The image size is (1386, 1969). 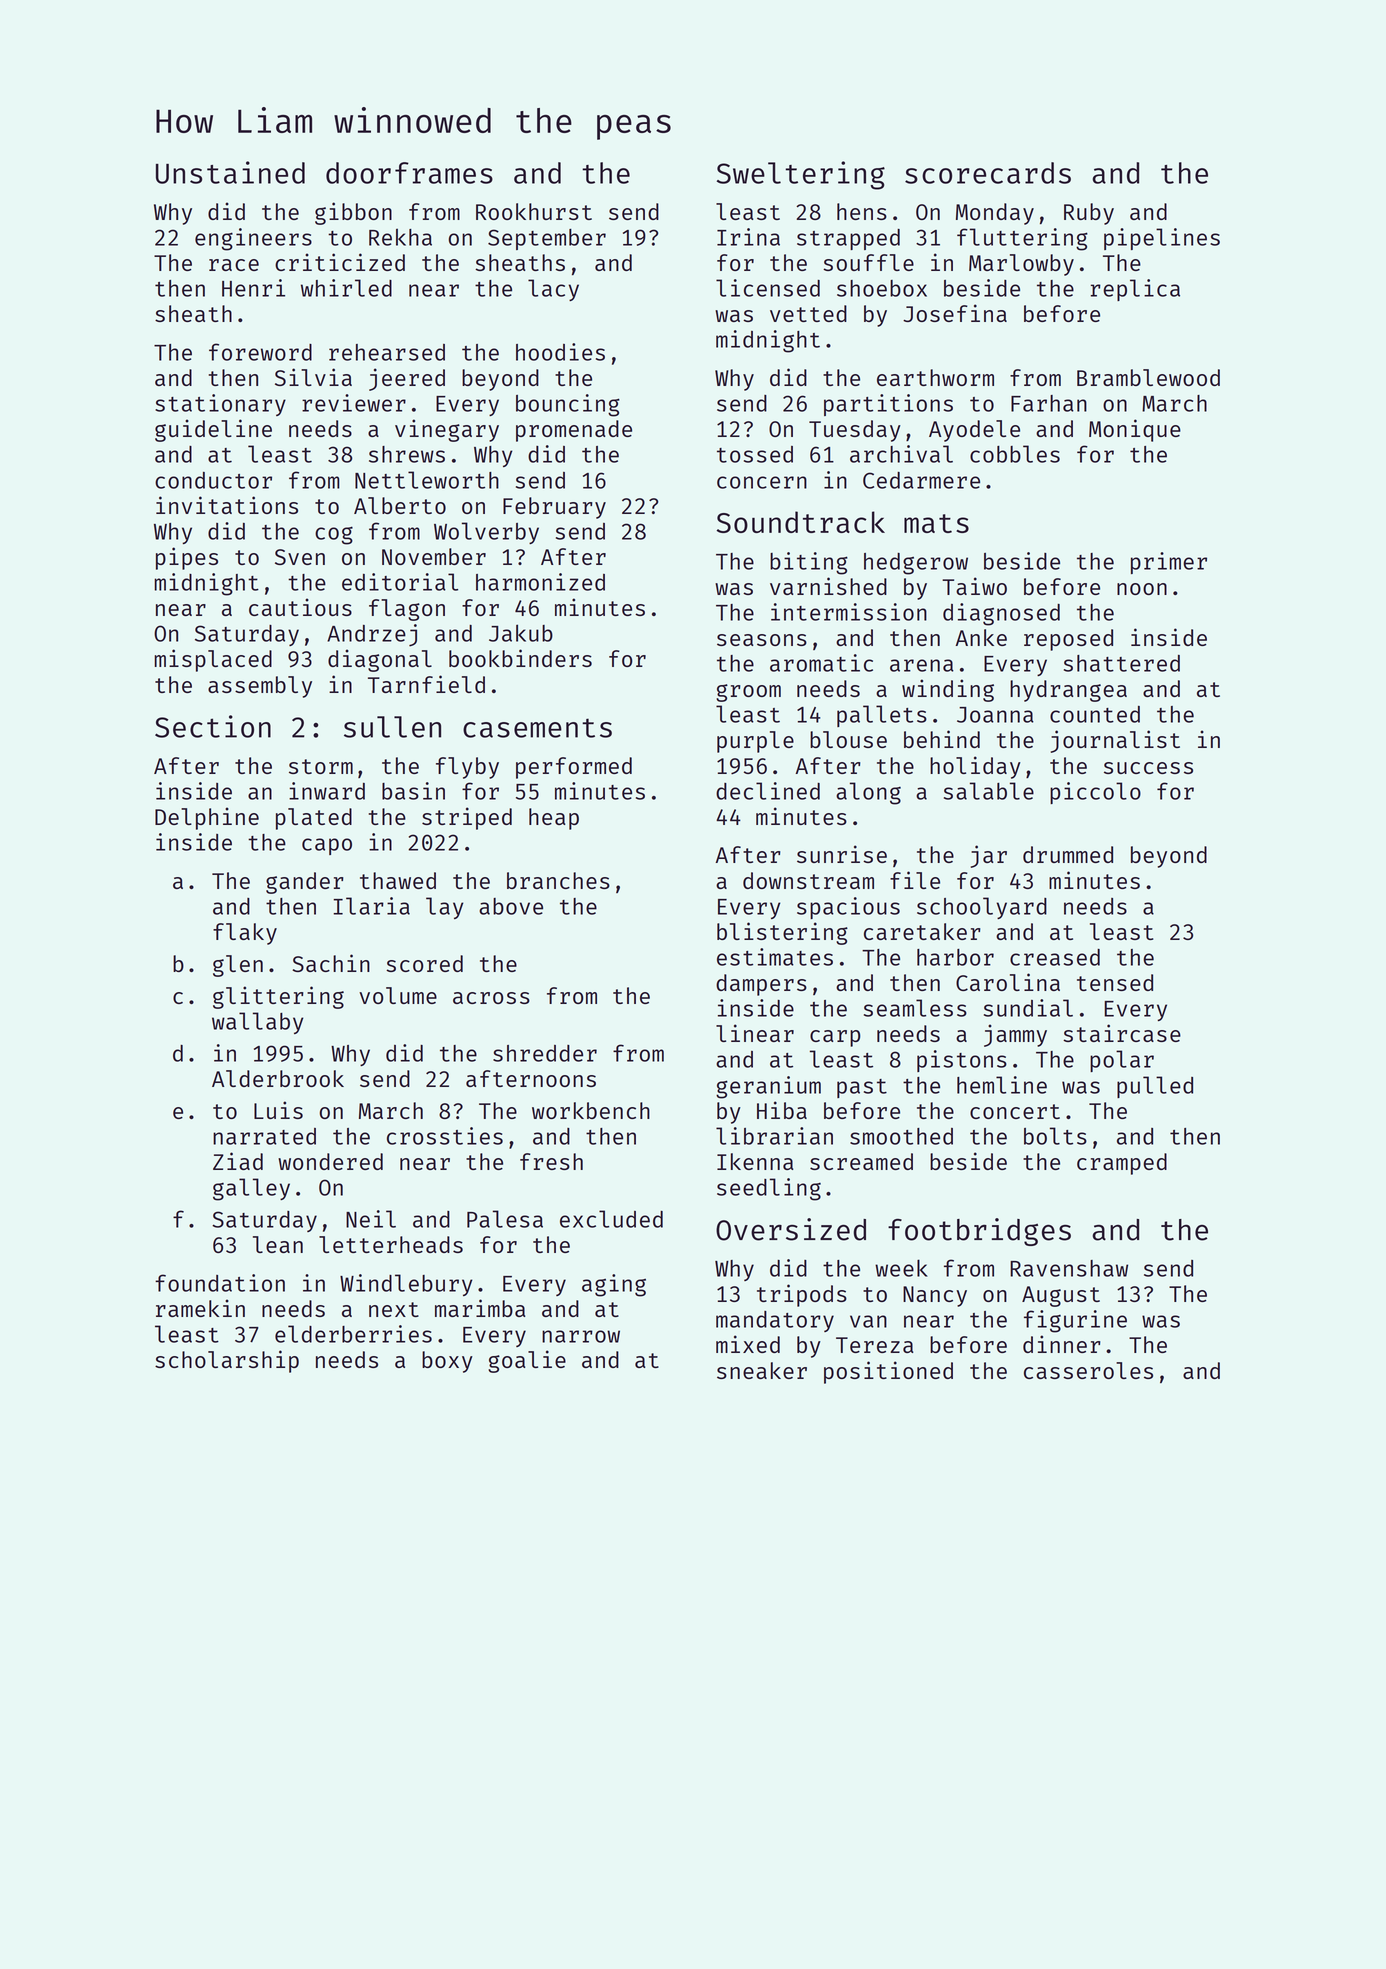 I want to click on doorframes, so click(x=409, y=173).
